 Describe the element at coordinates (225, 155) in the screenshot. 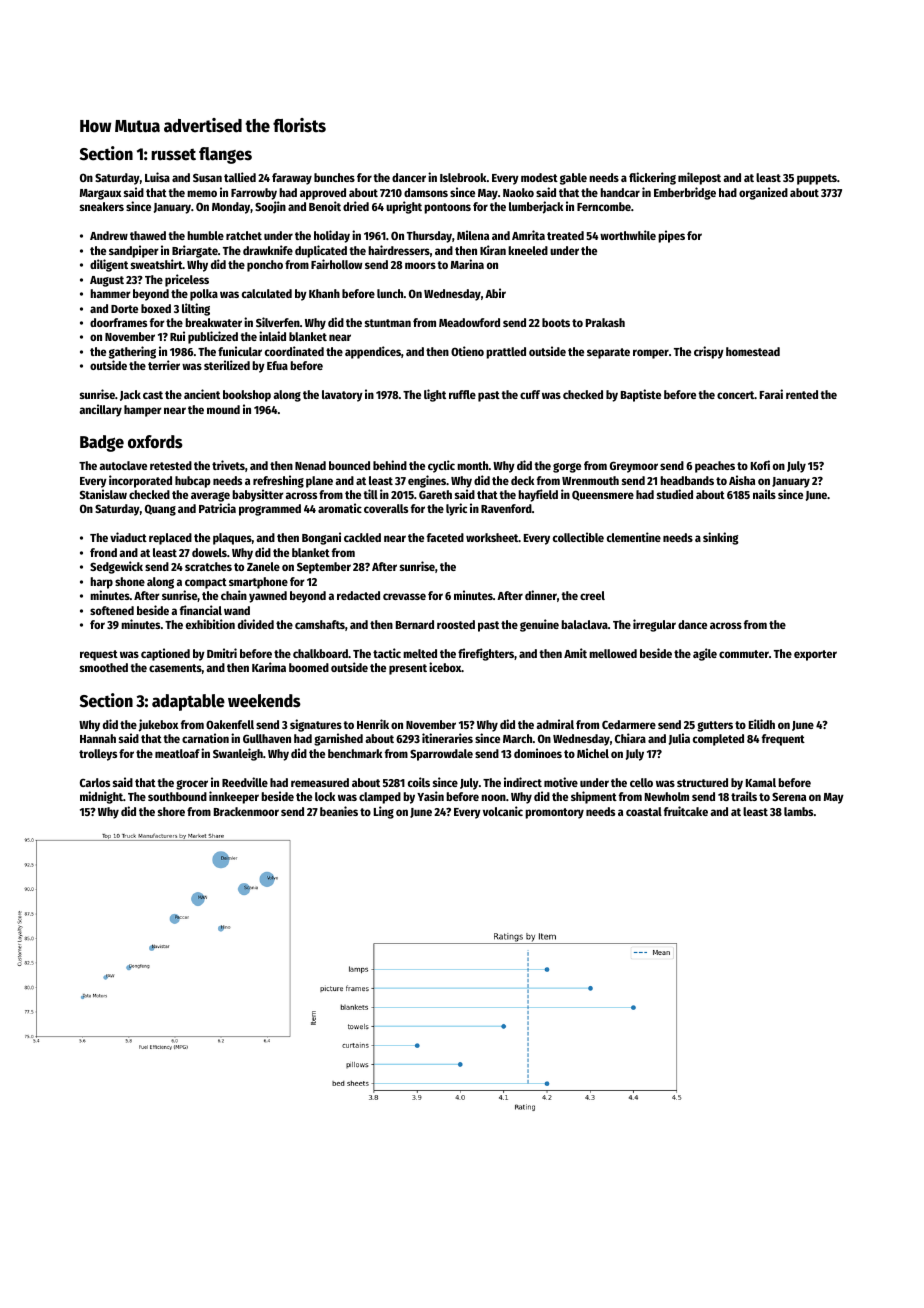

I see `flanges` at that location.
